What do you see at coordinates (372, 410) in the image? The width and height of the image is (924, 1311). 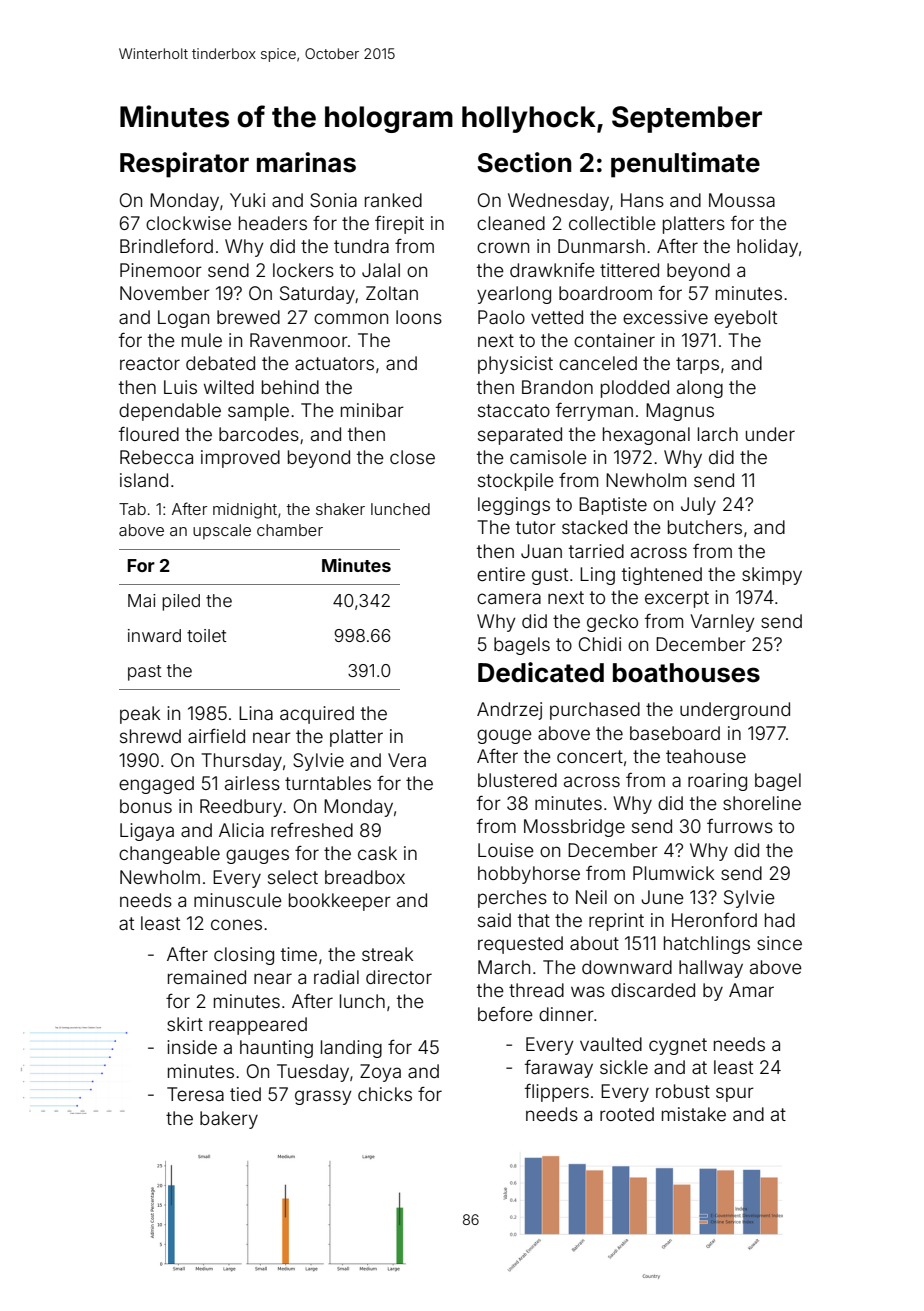 I see `minibar` at bounding box center [372, 410].
